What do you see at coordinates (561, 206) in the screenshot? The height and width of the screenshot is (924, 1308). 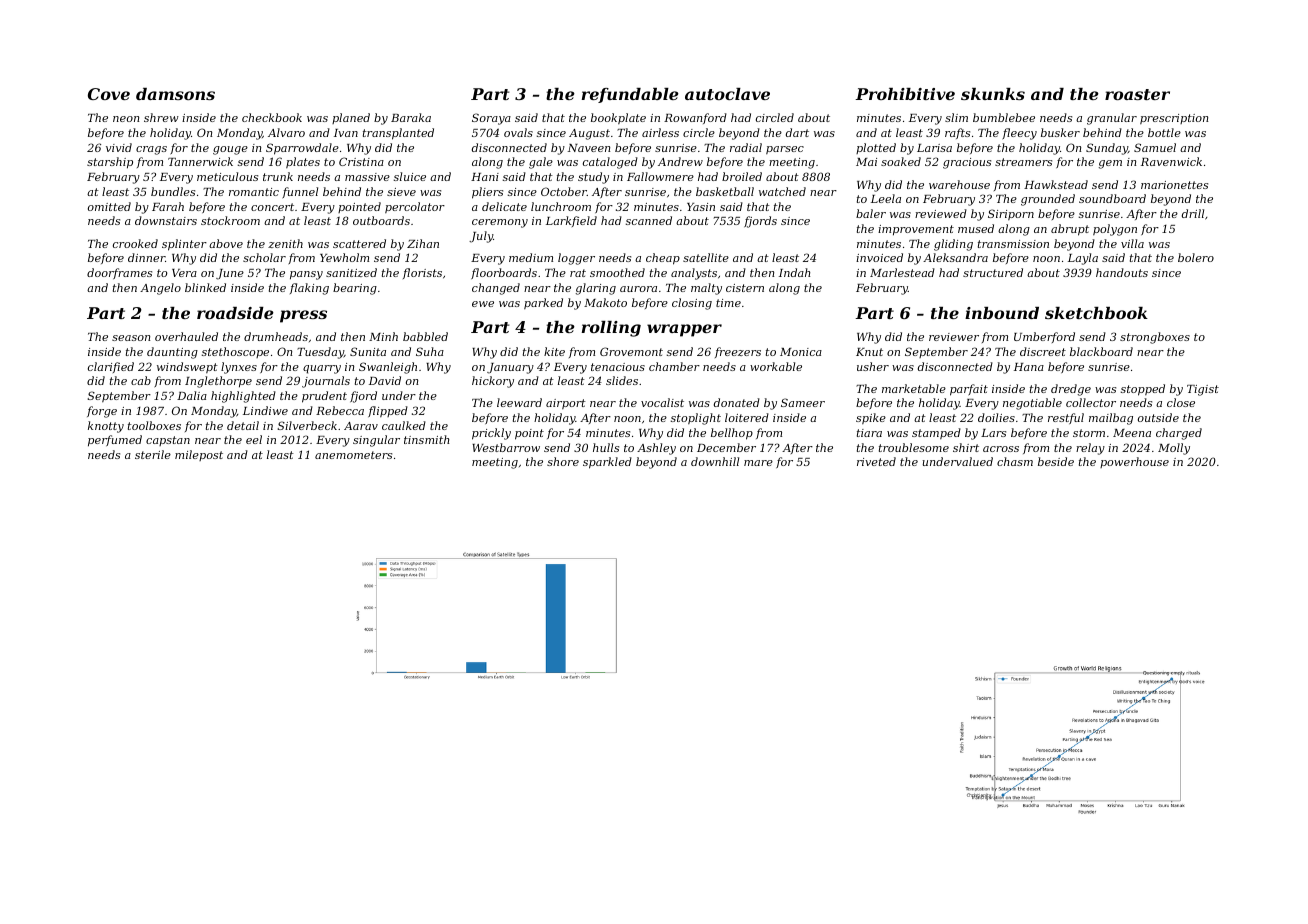 I see `lunchroom` at bounding box center [561, 206].
